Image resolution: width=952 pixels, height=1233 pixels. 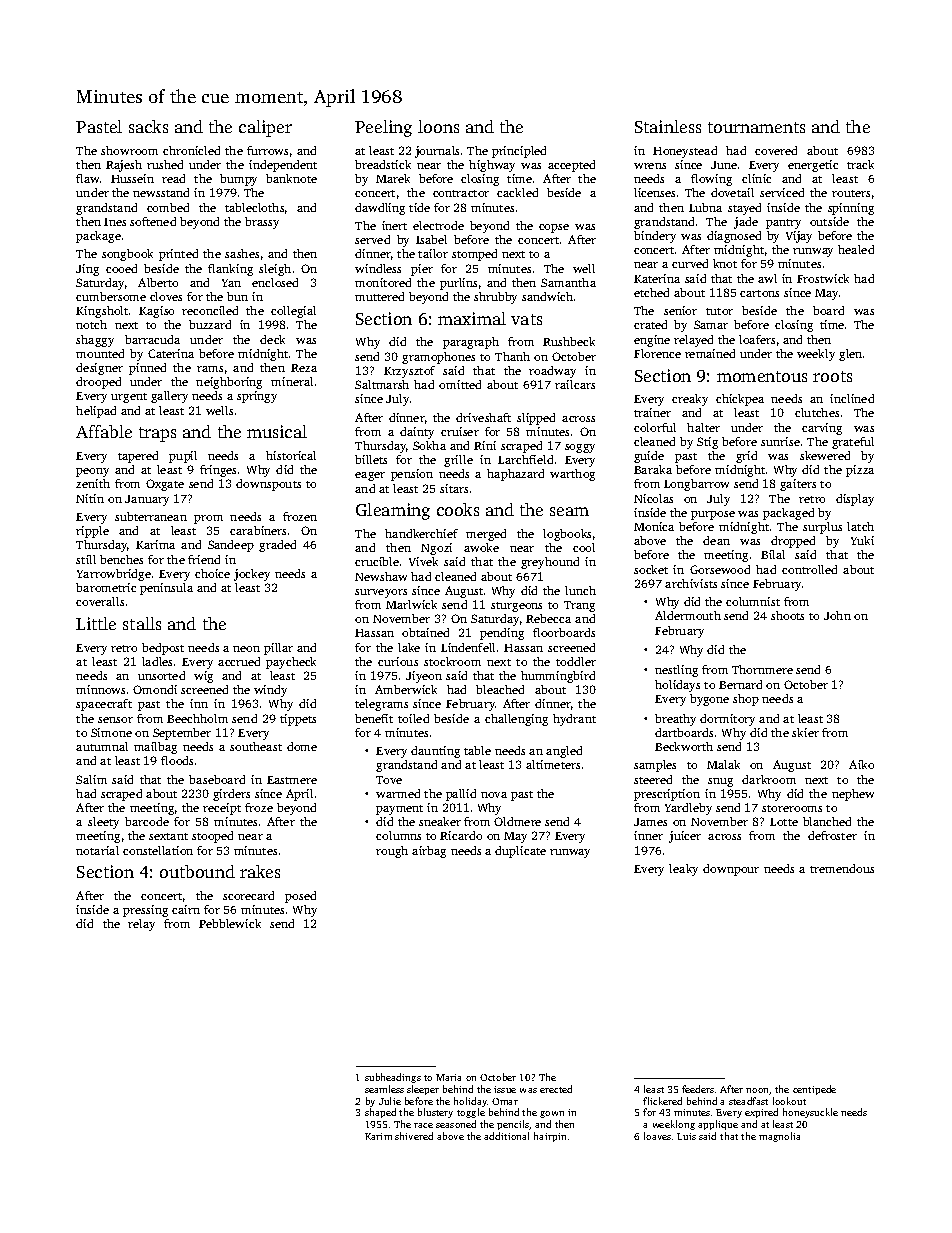 I want to click on historical, so click(x=291, y=455).
